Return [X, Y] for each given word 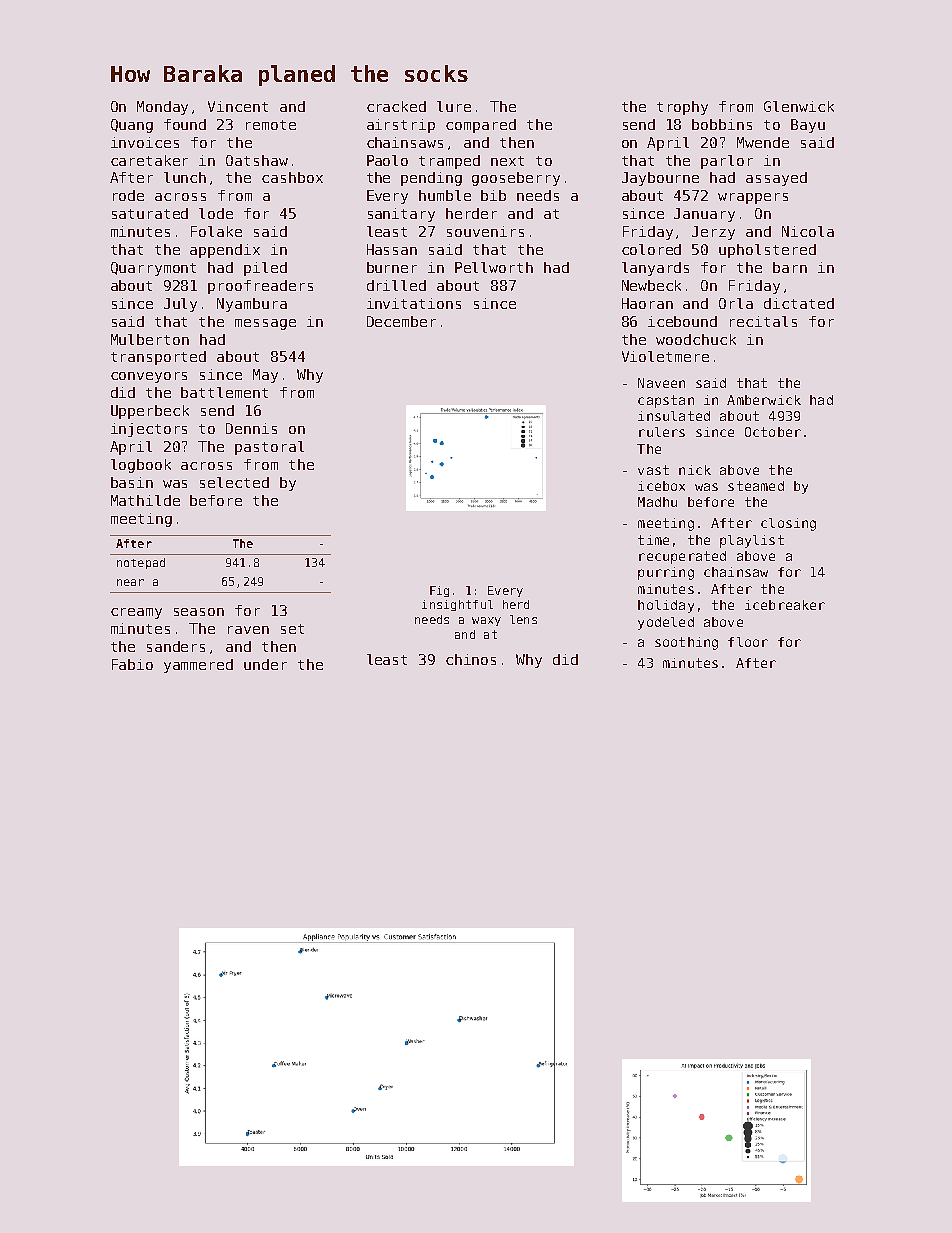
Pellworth [494, 267]
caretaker [149, 160]
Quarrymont [153, 269]
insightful [457, 605]
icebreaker [785, 605]
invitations [414, 303]
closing [788, 524]
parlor [727, 162]
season [199, 612]
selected [234, 482]
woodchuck [696, 339]
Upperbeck [150, 412]
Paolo [387, 160]
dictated [799, 303]
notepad [141, 563]
